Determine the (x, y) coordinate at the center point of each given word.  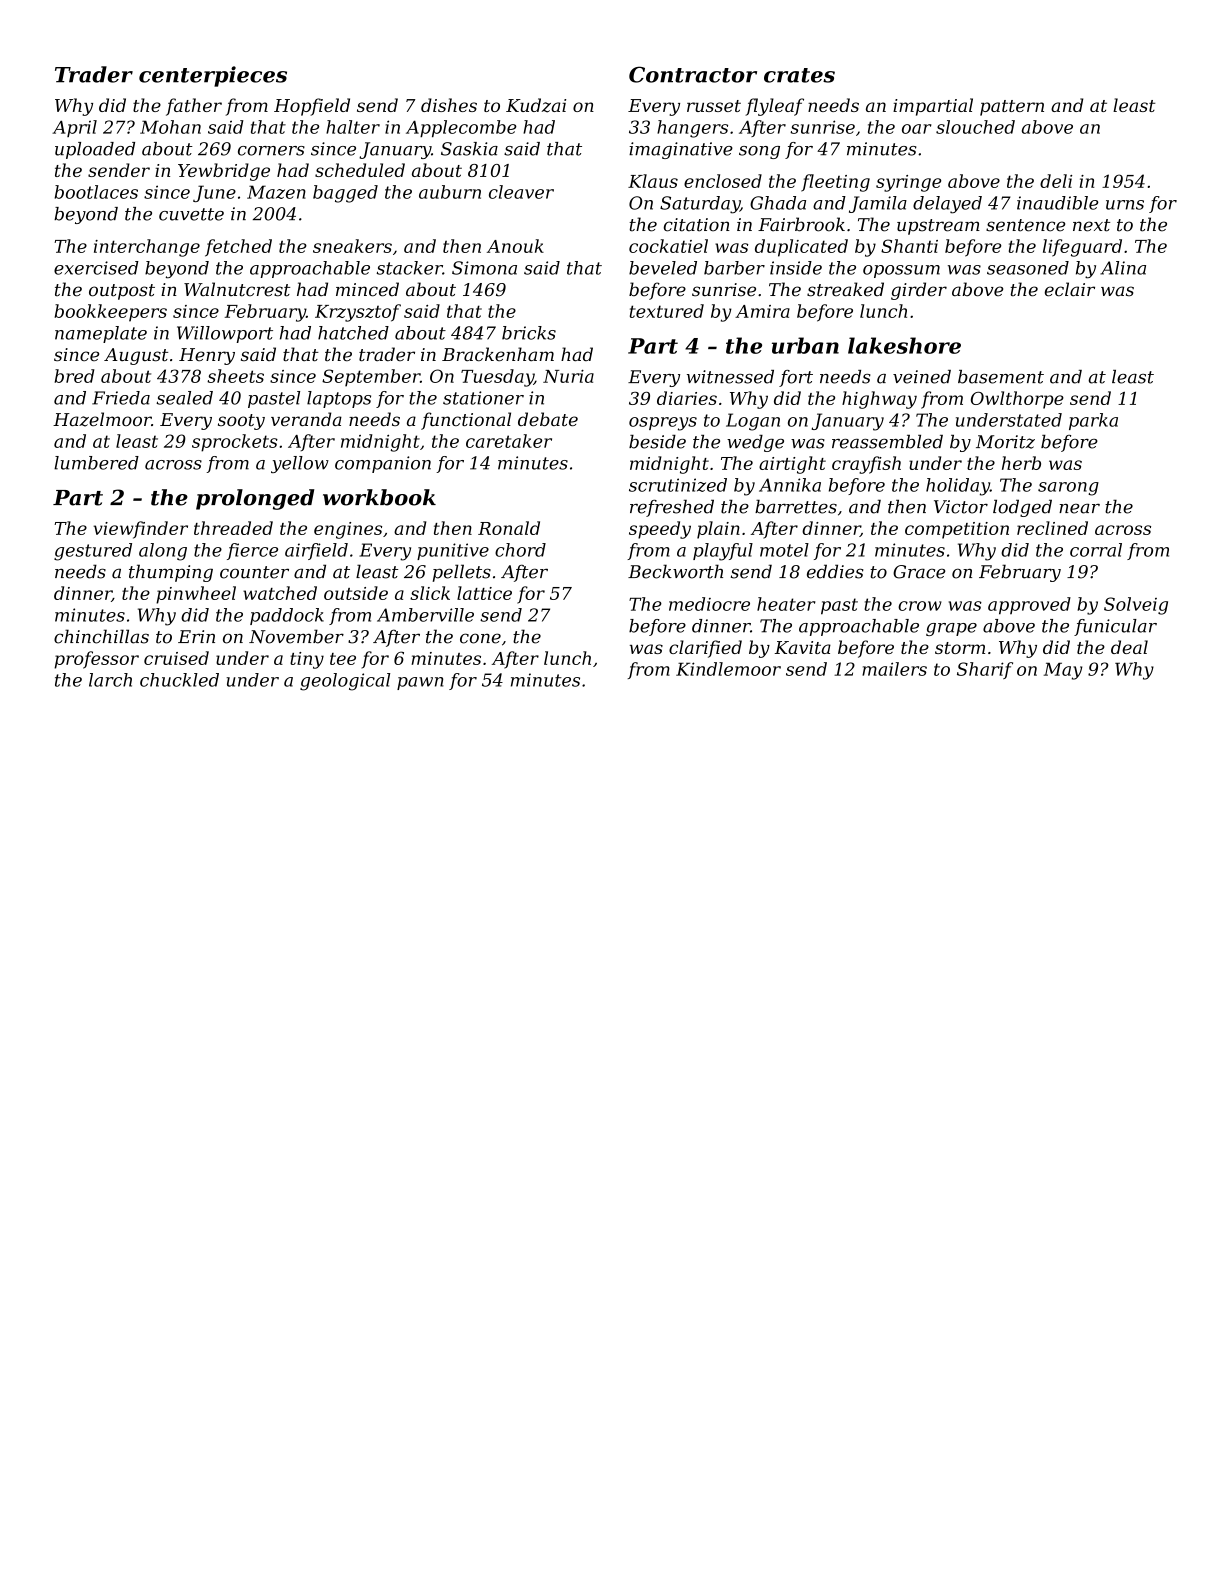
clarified (705, 649)
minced (367, 289)
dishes (449, 105)
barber (734, 268)
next (1091, 225)
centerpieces (213, 76)
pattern (1012, 108)
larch (110, 680)
